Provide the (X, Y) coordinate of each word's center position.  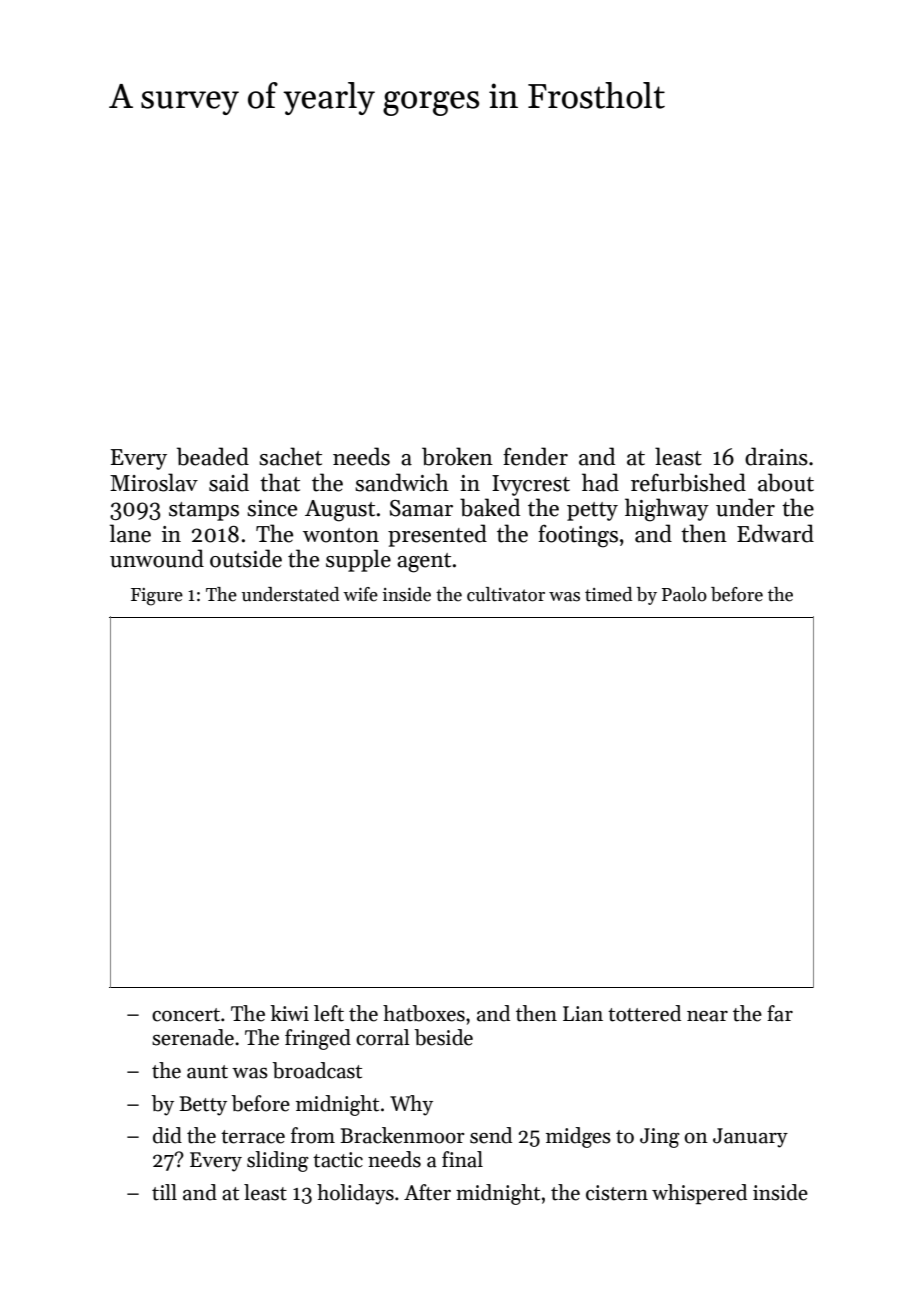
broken (457, 456)
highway (667, 510)
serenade (193, 1037)
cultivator (506, 594)
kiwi (289, 1013)
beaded (213, 456)
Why (411, 1105)
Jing (660, 1138)
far (780, 1013)
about (786, 482)
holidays (355, 1194)
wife (360, 594)
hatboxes (424, 1013)
